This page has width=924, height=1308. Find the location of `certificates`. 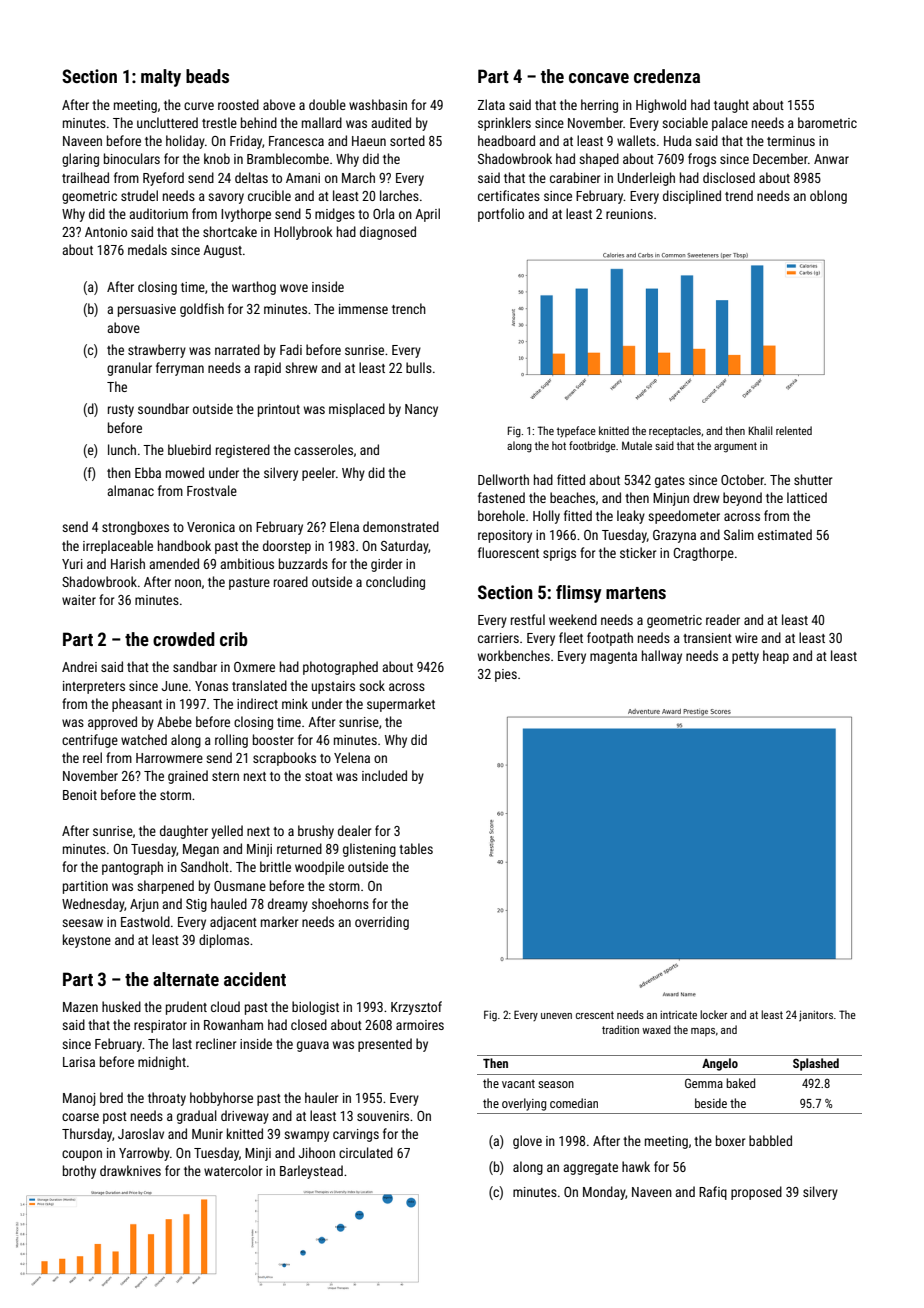

certificates is located at coordinates (509, 195).
